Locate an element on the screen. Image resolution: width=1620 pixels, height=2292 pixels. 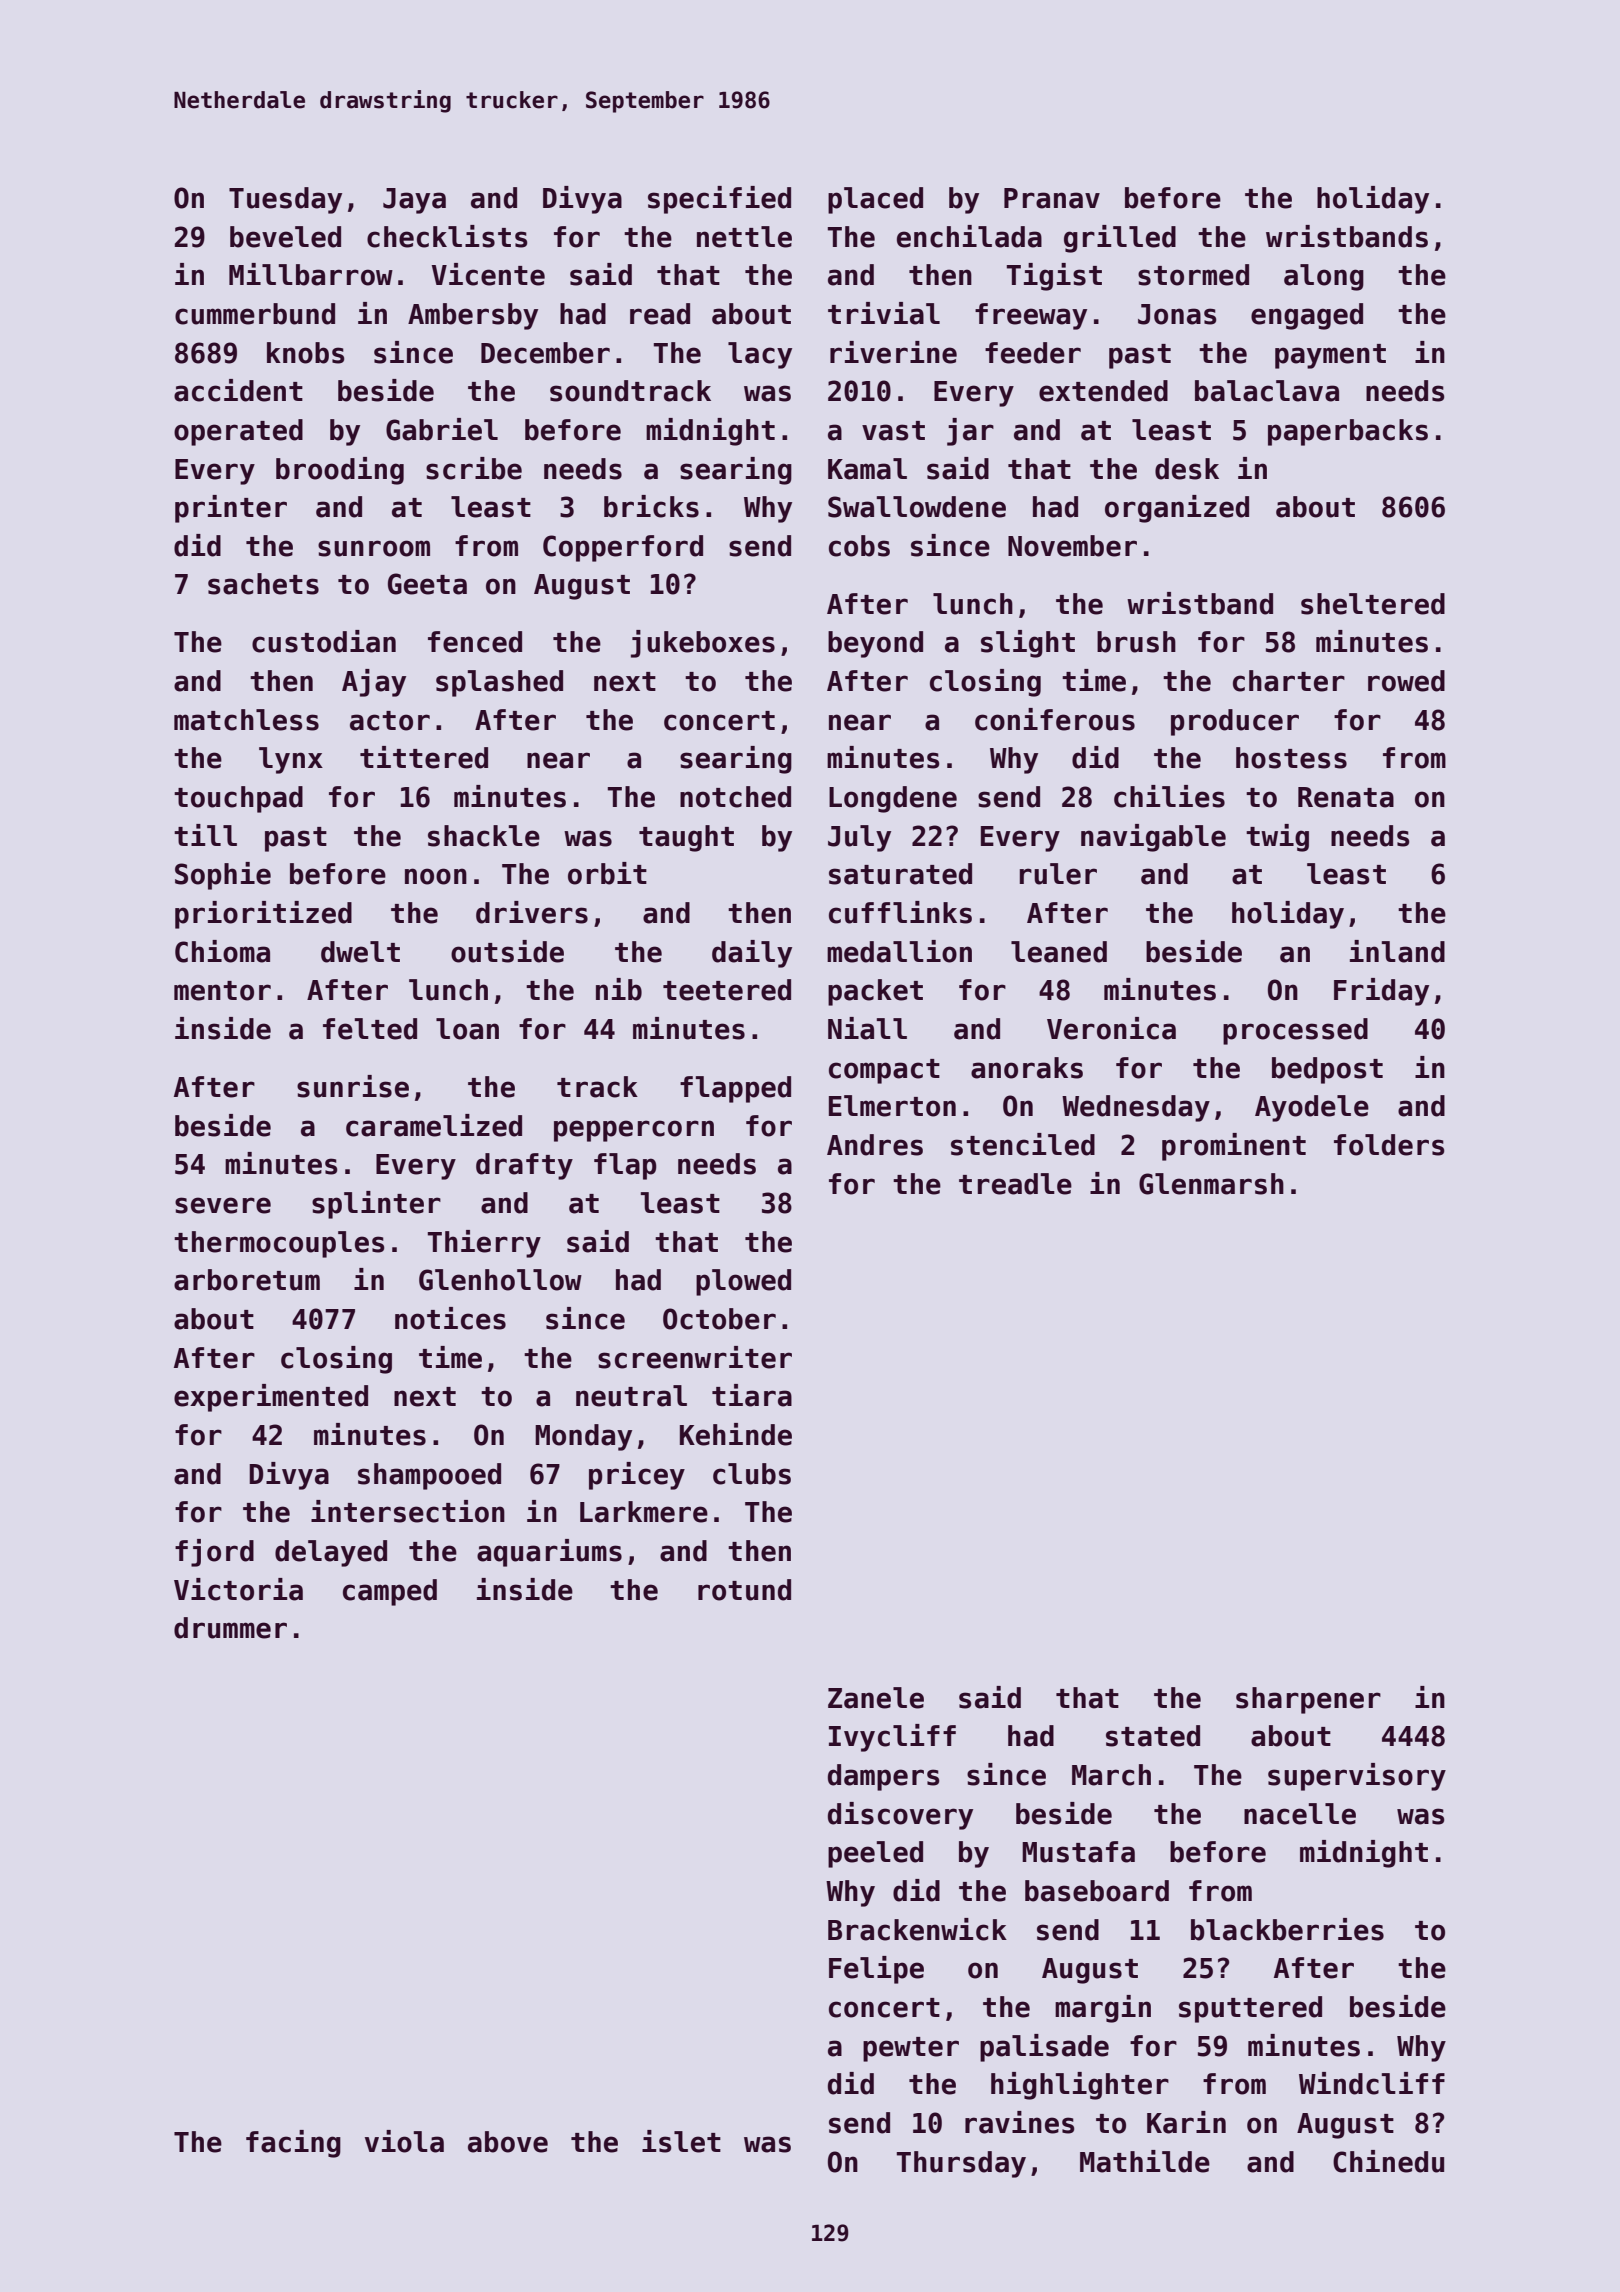
fjord is located at coordinates (214, 1553).
